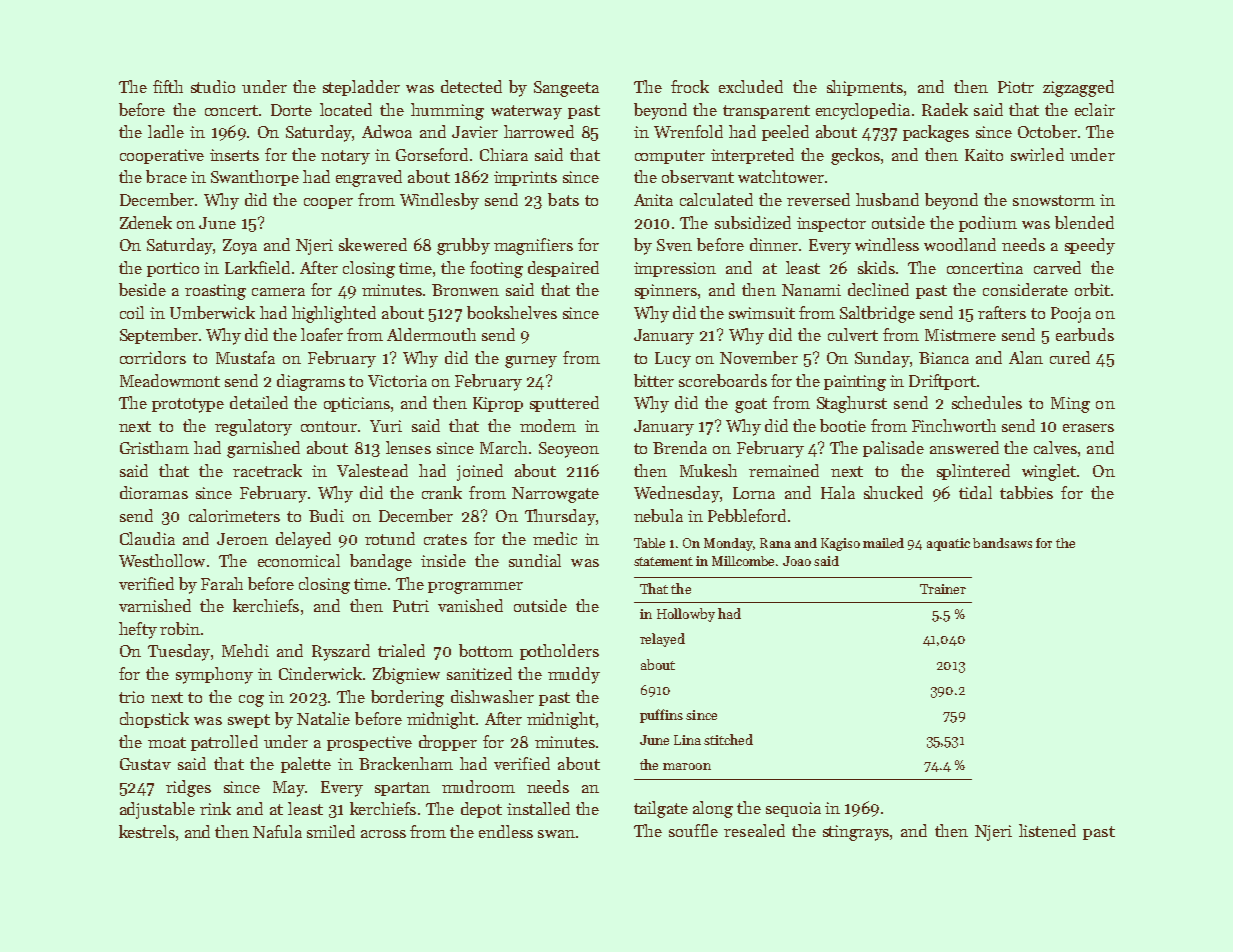  Describe the element at coordinates (1088, 428) in the screenshot. I see `erasers` at that location.
